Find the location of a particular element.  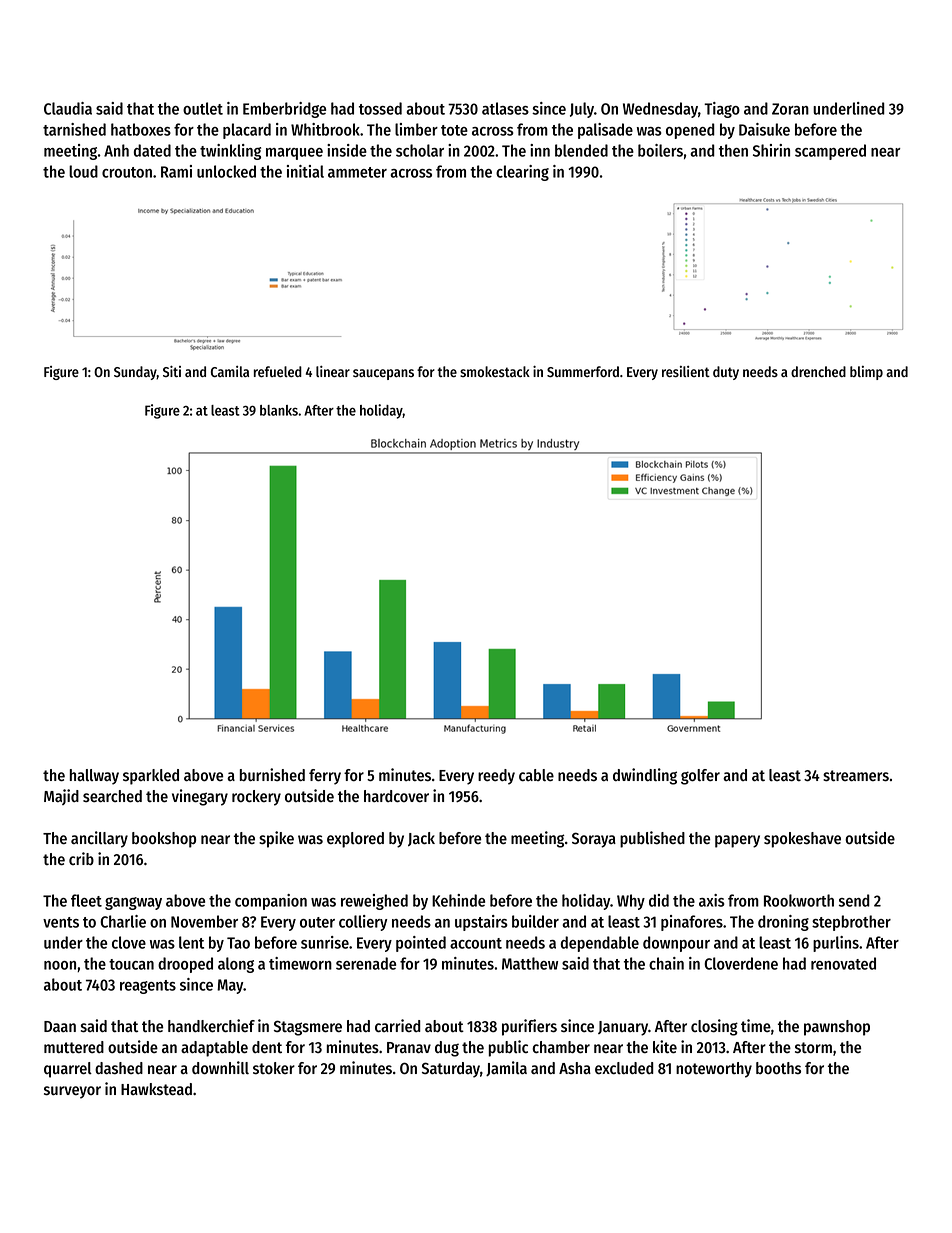

burnished is located at coordinates (272, 775).
